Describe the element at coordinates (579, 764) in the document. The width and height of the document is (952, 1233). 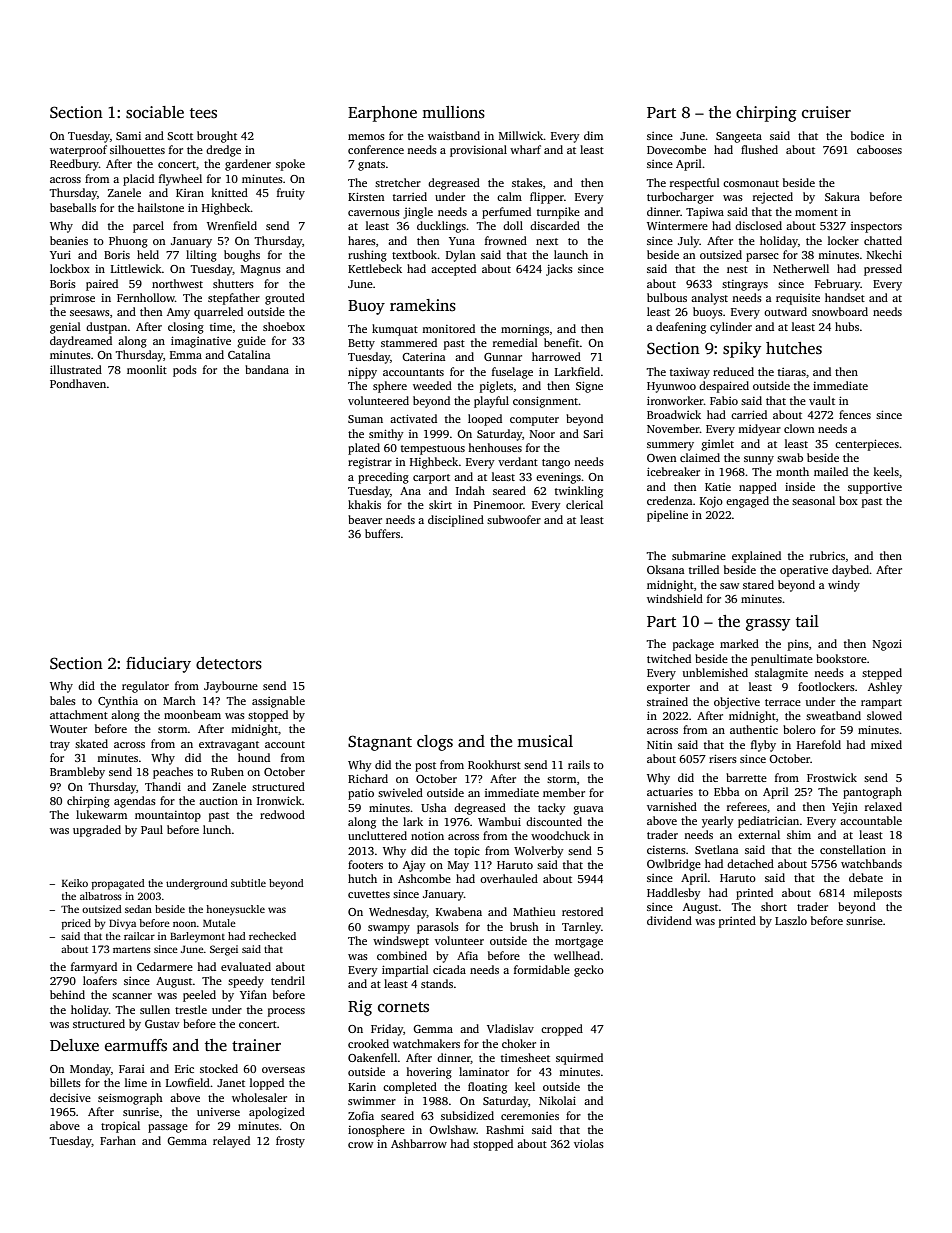
I see `rails` at that location.
